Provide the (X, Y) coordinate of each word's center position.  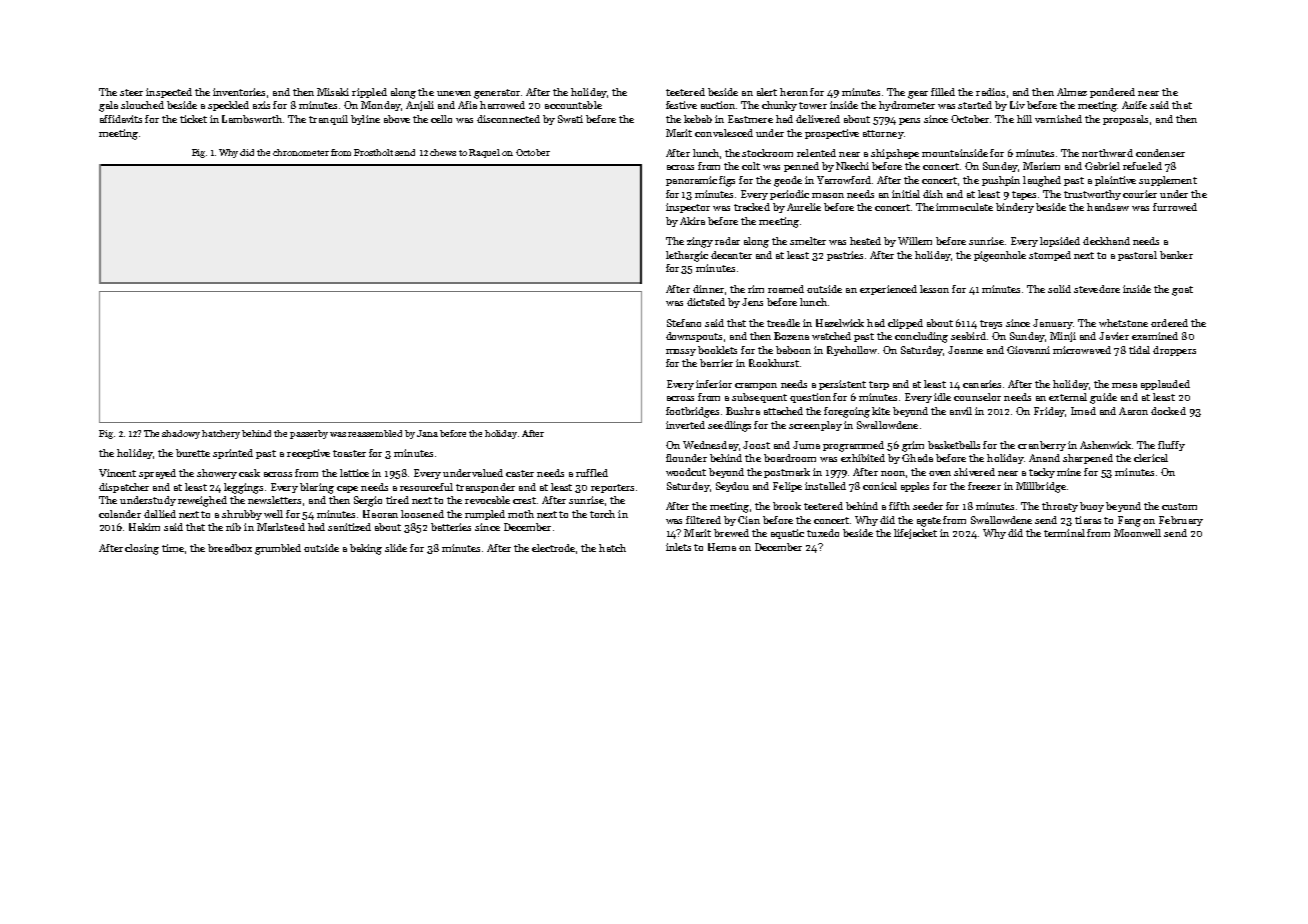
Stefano (684, 323)
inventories (239, 92)
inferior (714, 384)
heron (794, 92)
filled (943, 92)
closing (142, 549)
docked (1168, 411)
